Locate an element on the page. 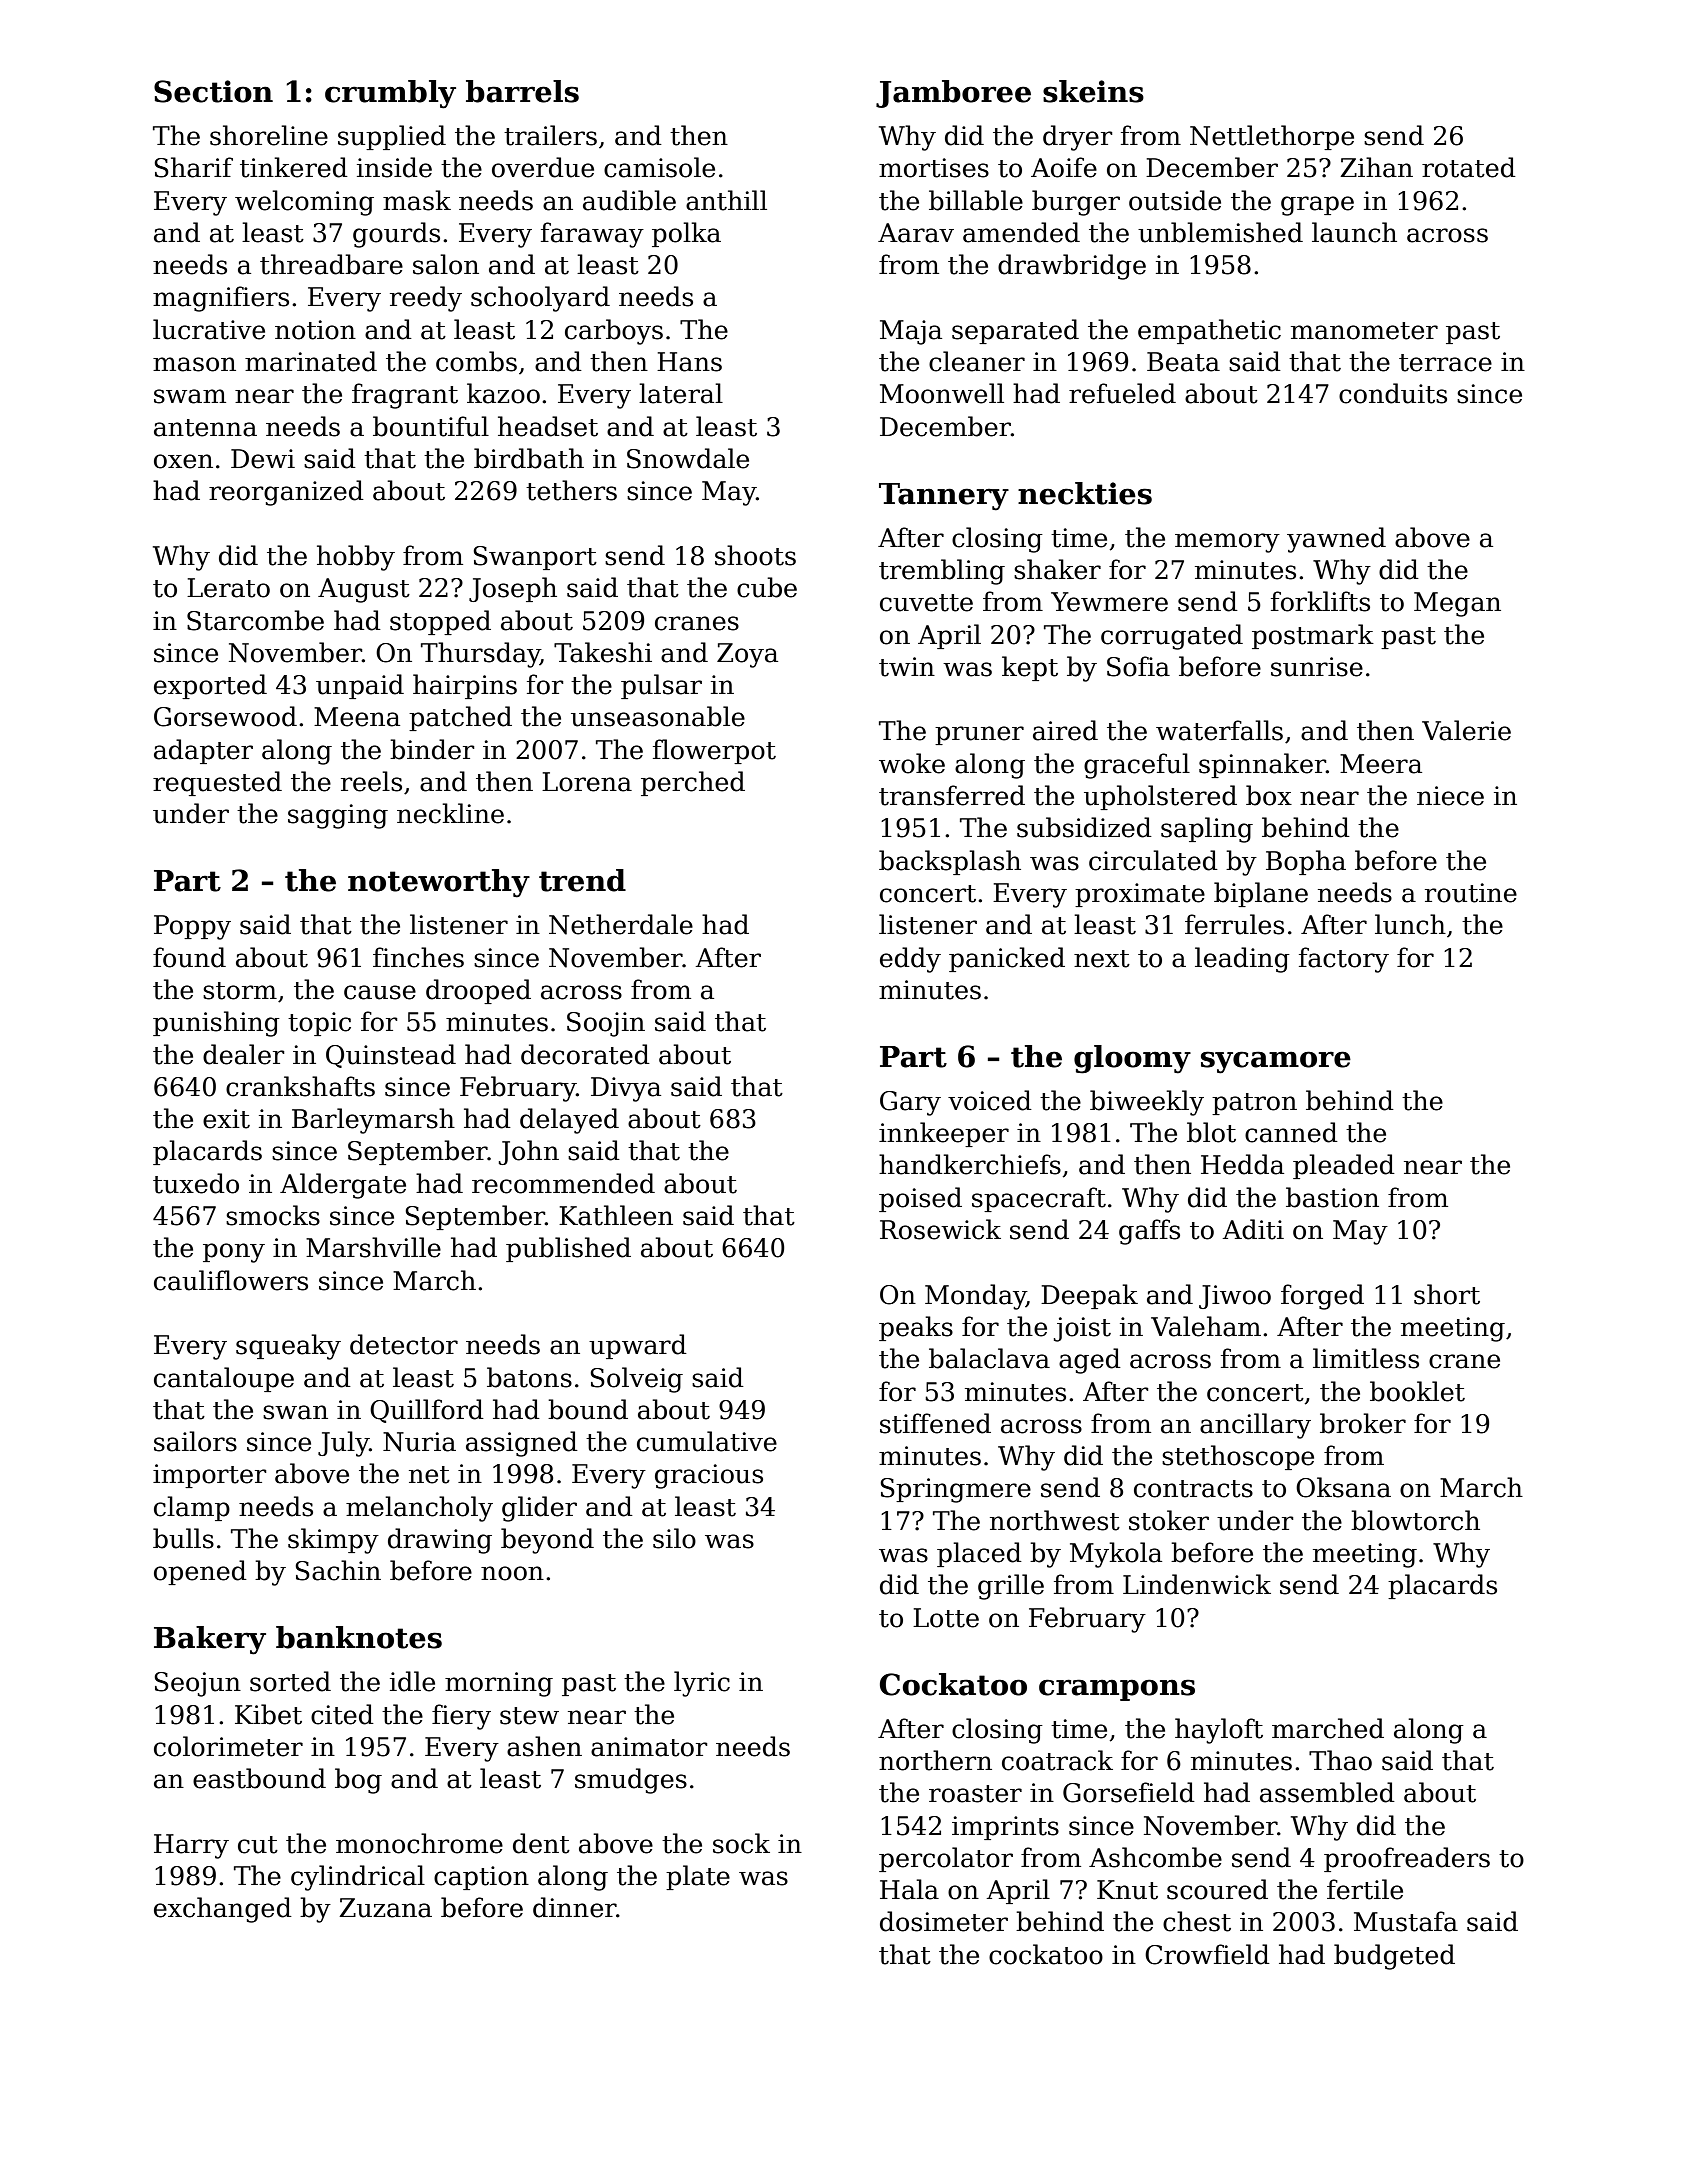  silo is located at coordinates (674, 1538).
